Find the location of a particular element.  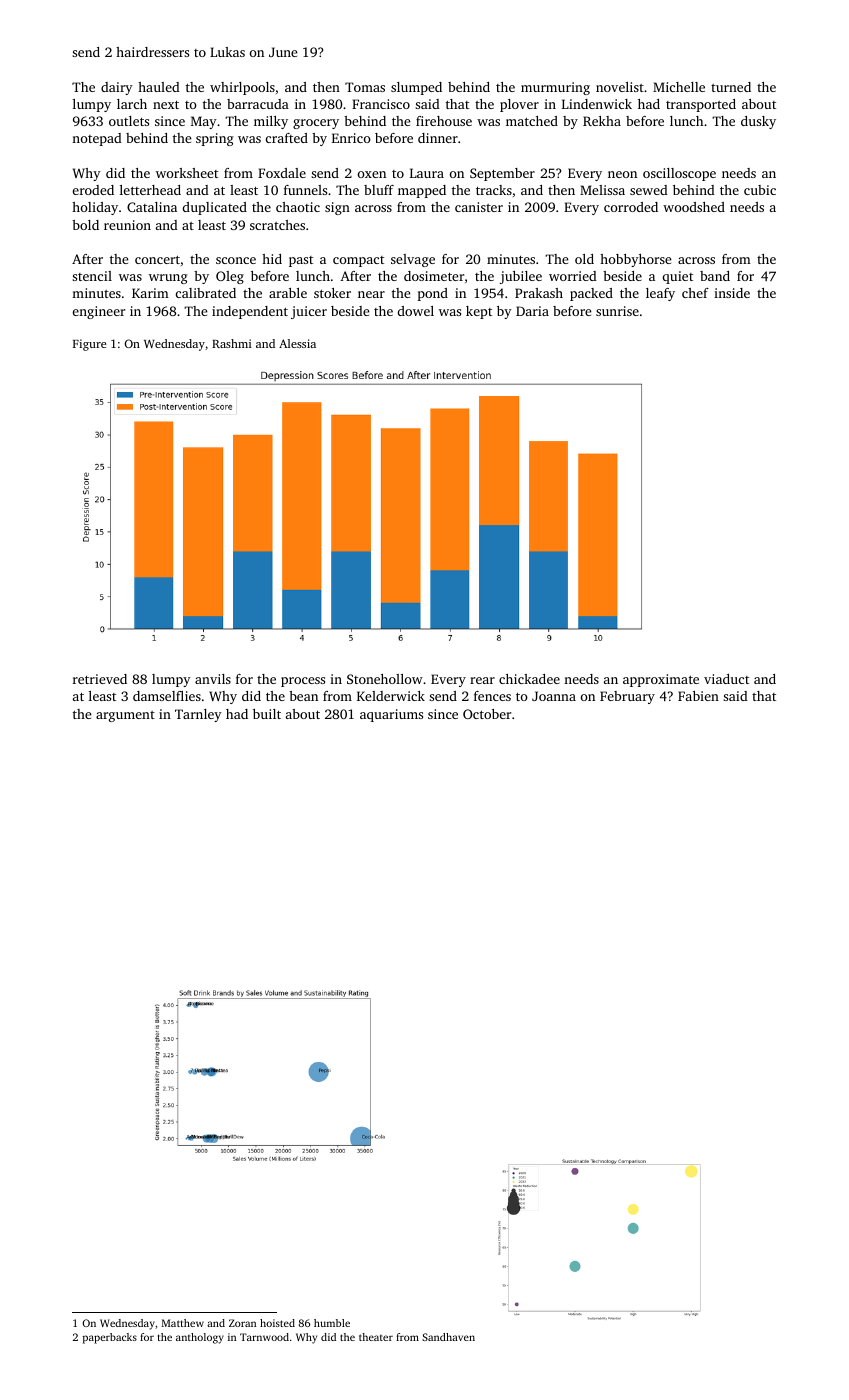

dowel is located at coordinates (416, 311).
